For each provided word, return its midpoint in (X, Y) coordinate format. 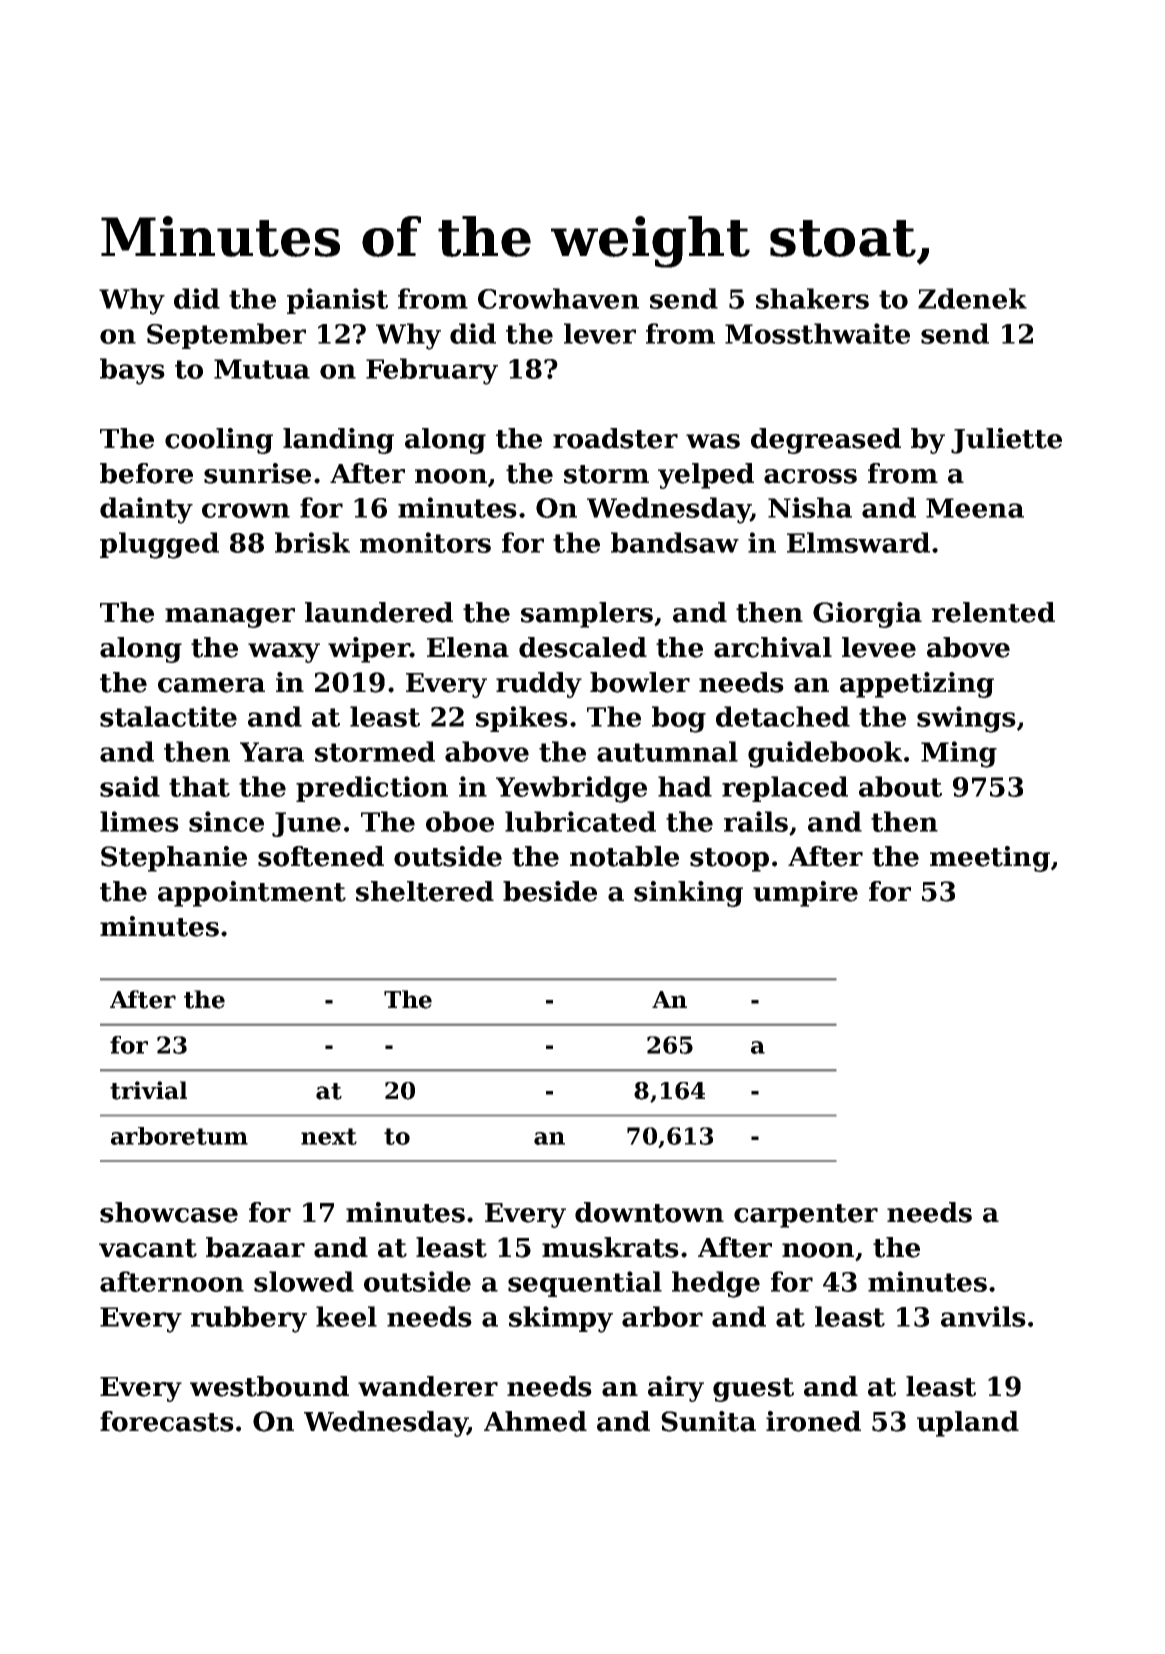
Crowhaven (558, 298)
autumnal (667, 751)
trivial (148, 1090)
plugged (159, 545)
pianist (337, 301)
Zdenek (972, 298)
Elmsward (858, 542)
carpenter (806, 1216)
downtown (649, 1212)
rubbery (249, 1319)
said (130, 786)
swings (966, 719)
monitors (425, 542)
